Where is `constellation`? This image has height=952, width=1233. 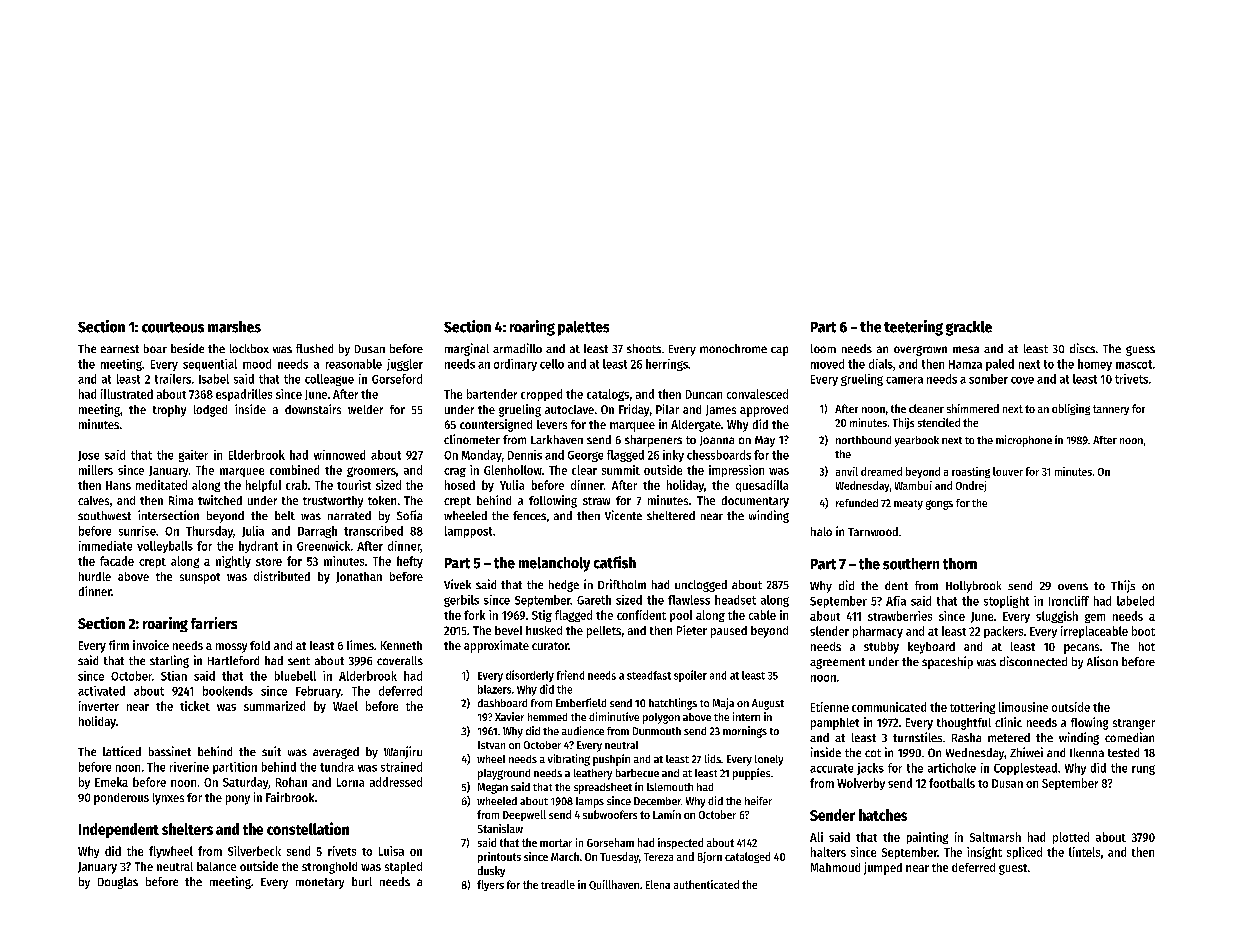 constellation is located at coordinates (308, 828).
